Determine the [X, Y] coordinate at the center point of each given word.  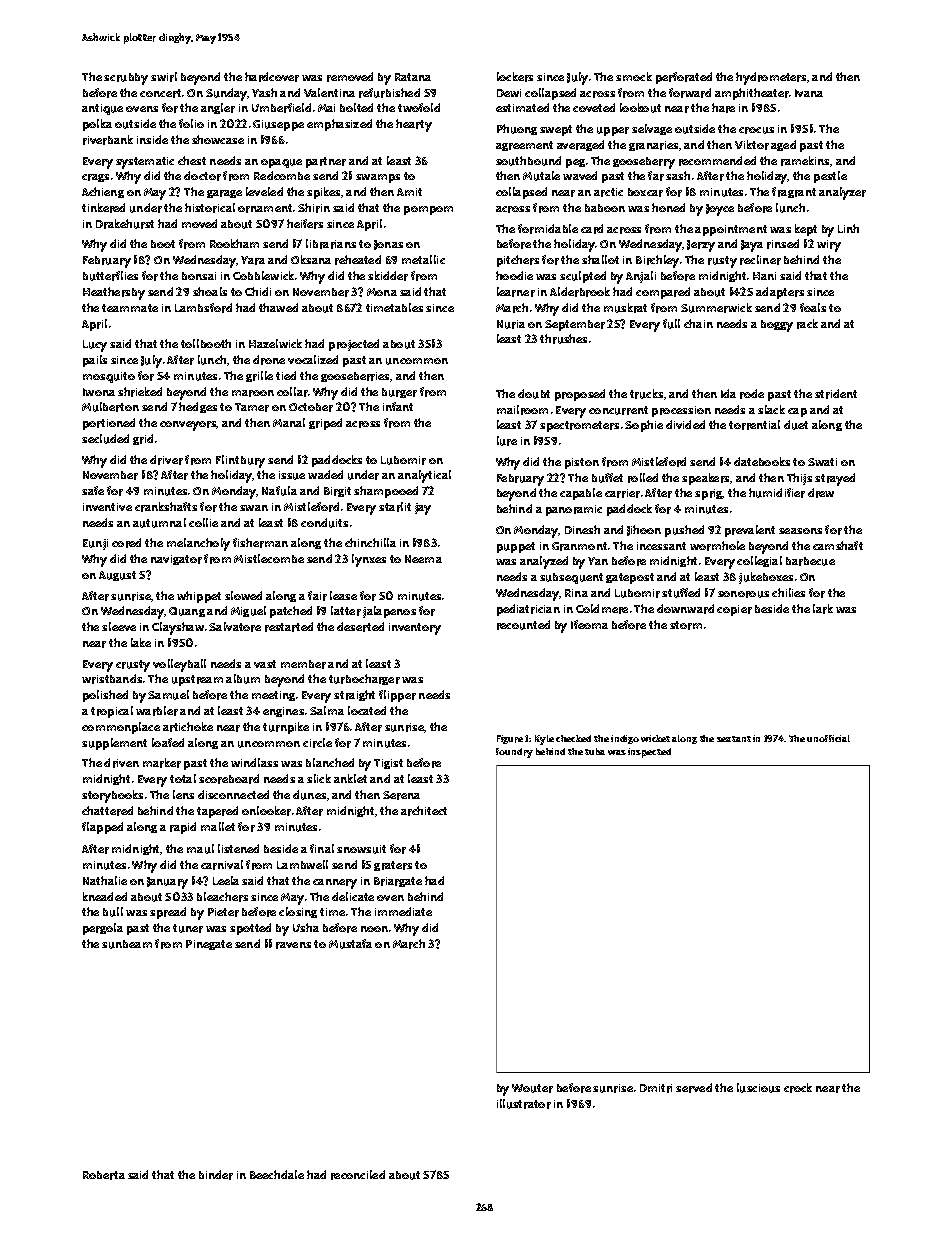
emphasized [339, 125]
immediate [403, 911]
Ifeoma [589, 624]
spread [168, 913]
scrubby [126, 79]
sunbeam [127, 944]
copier [734, 610]
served [694, 1088]
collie [203, 522]
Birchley [657, 261]
